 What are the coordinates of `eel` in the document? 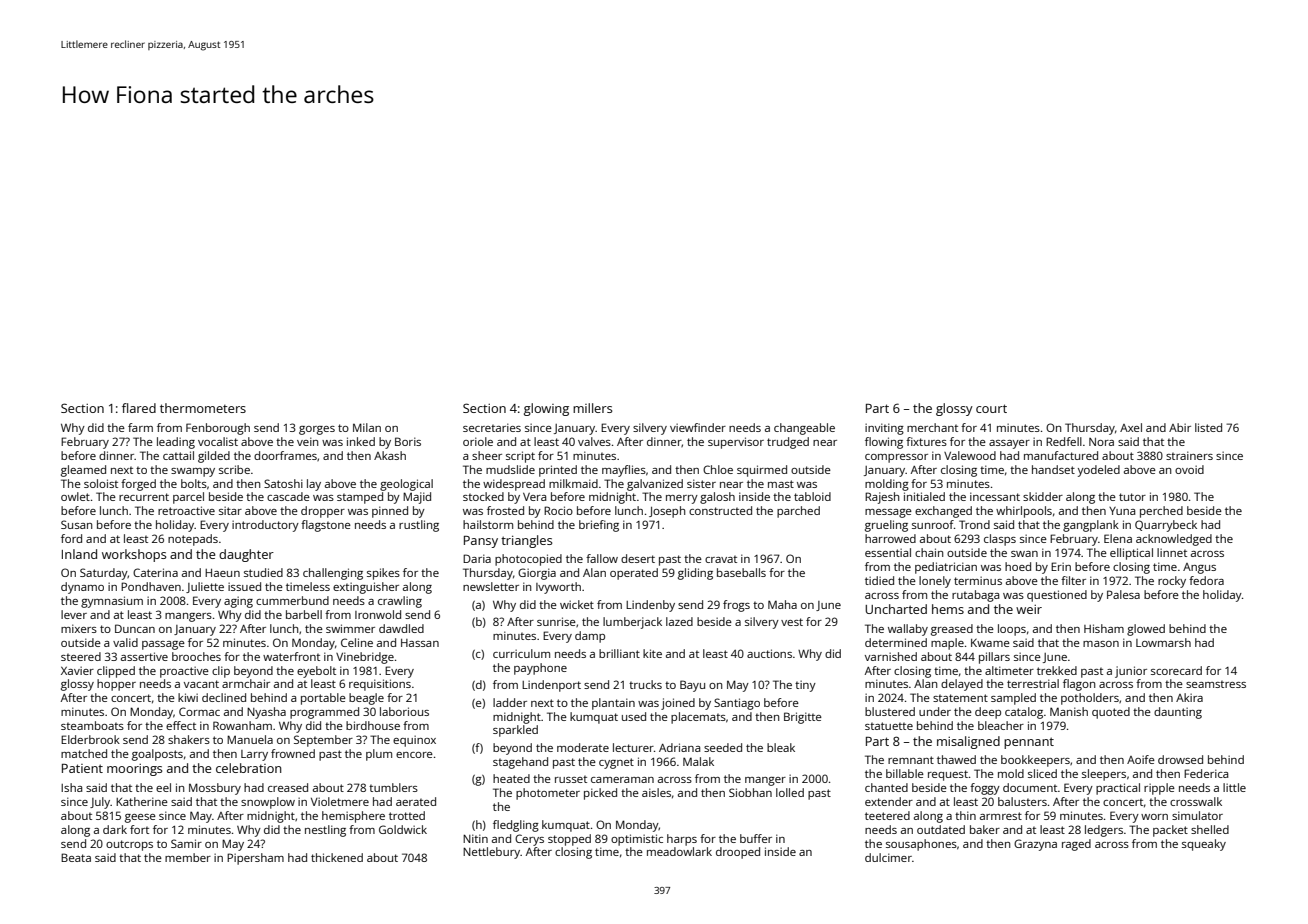 It's located at (163, 787).
